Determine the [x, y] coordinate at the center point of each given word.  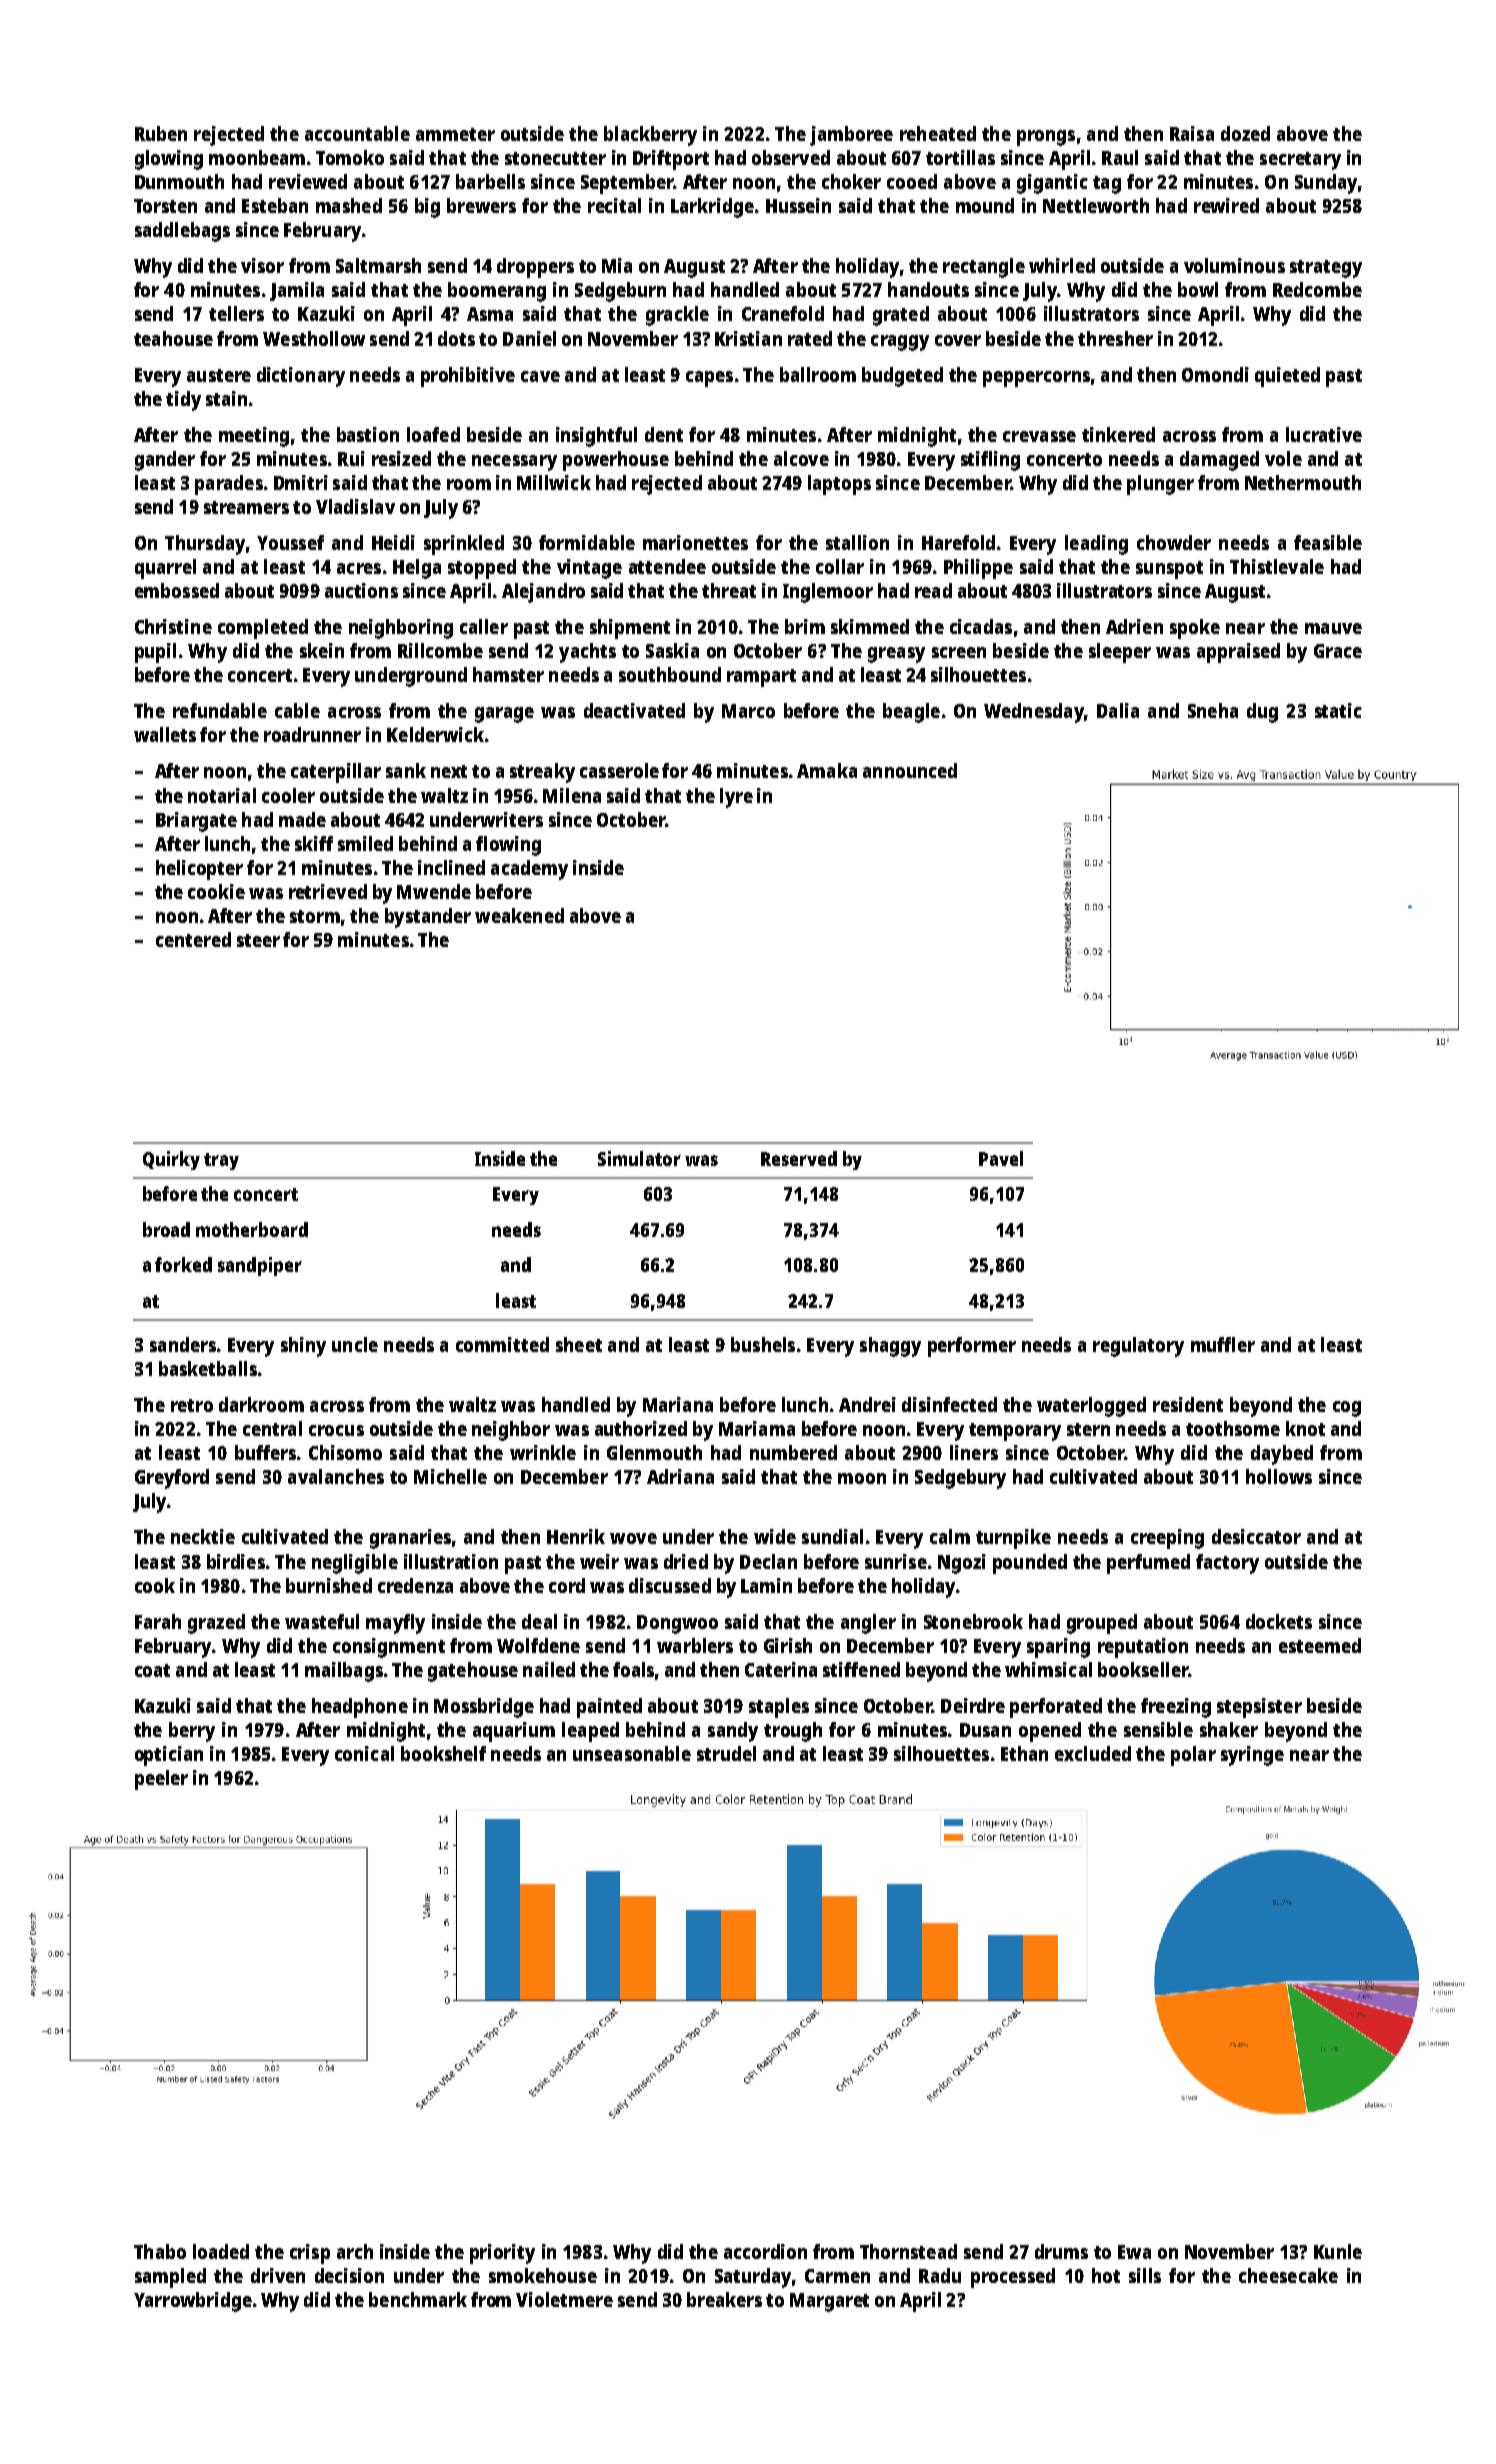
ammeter [455, 134]
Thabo [160, 2251]
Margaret [829, 2302]
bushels [763, 1344]
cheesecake [1288, 2275]
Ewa [1134, 2252]
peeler [161, 1780]
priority [502, 2254]
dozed [1245, 133]
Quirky [171, 1160]
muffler [1223, 1344]
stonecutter [555, 158]
